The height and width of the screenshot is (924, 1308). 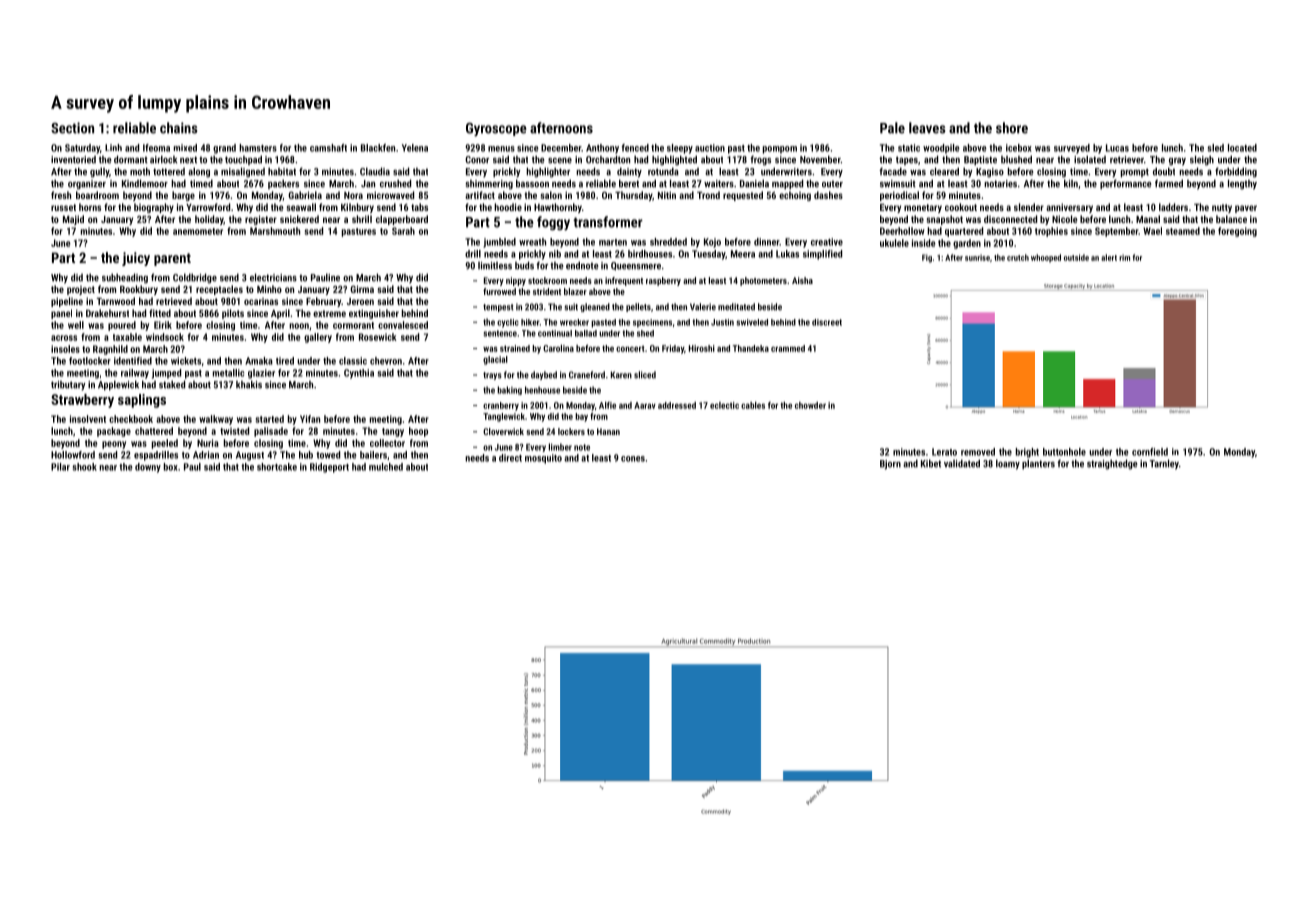 I want to click on shore, so click(x=1012, y=128).
